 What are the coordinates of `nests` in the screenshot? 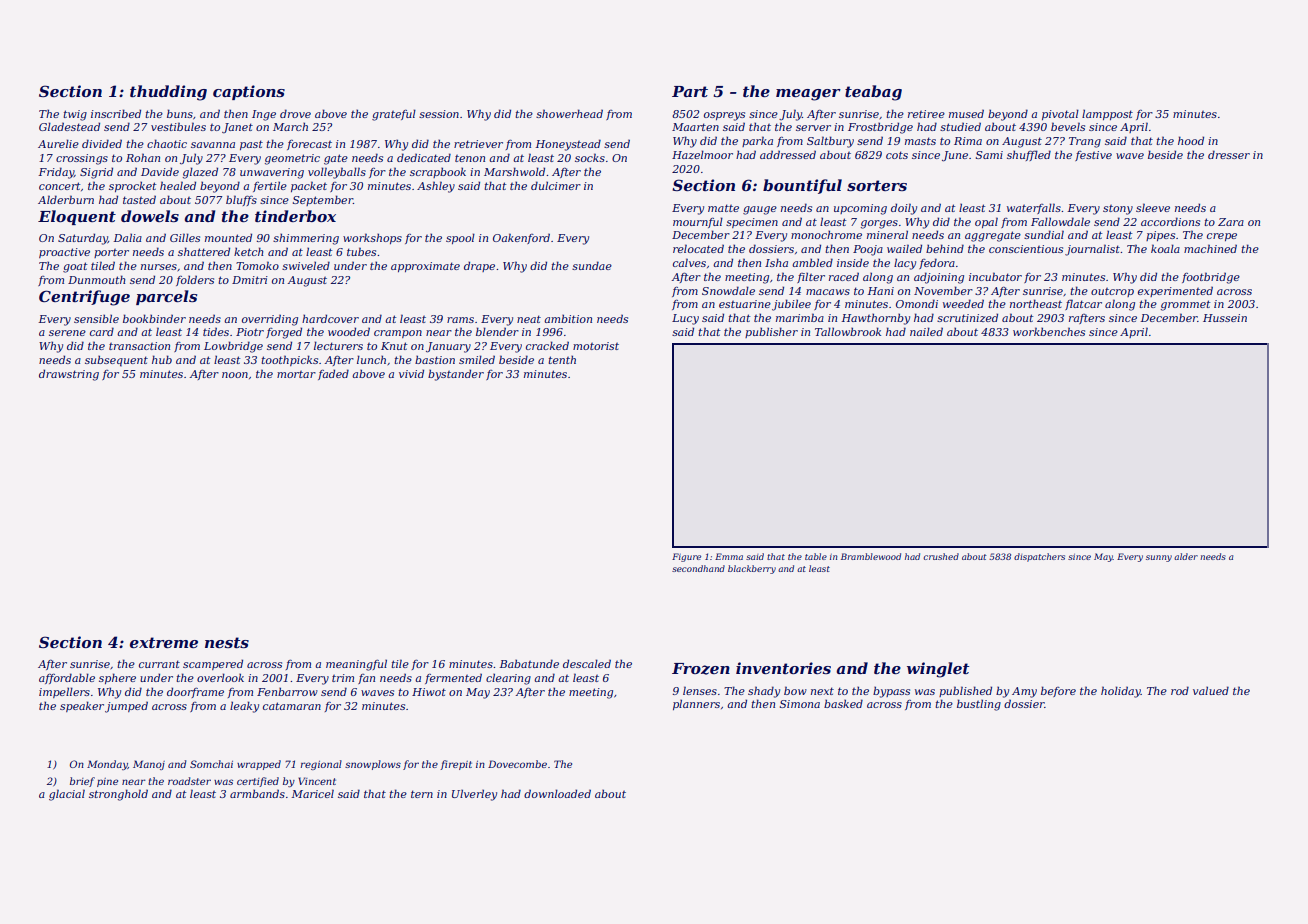 It's located at (227, 642).
